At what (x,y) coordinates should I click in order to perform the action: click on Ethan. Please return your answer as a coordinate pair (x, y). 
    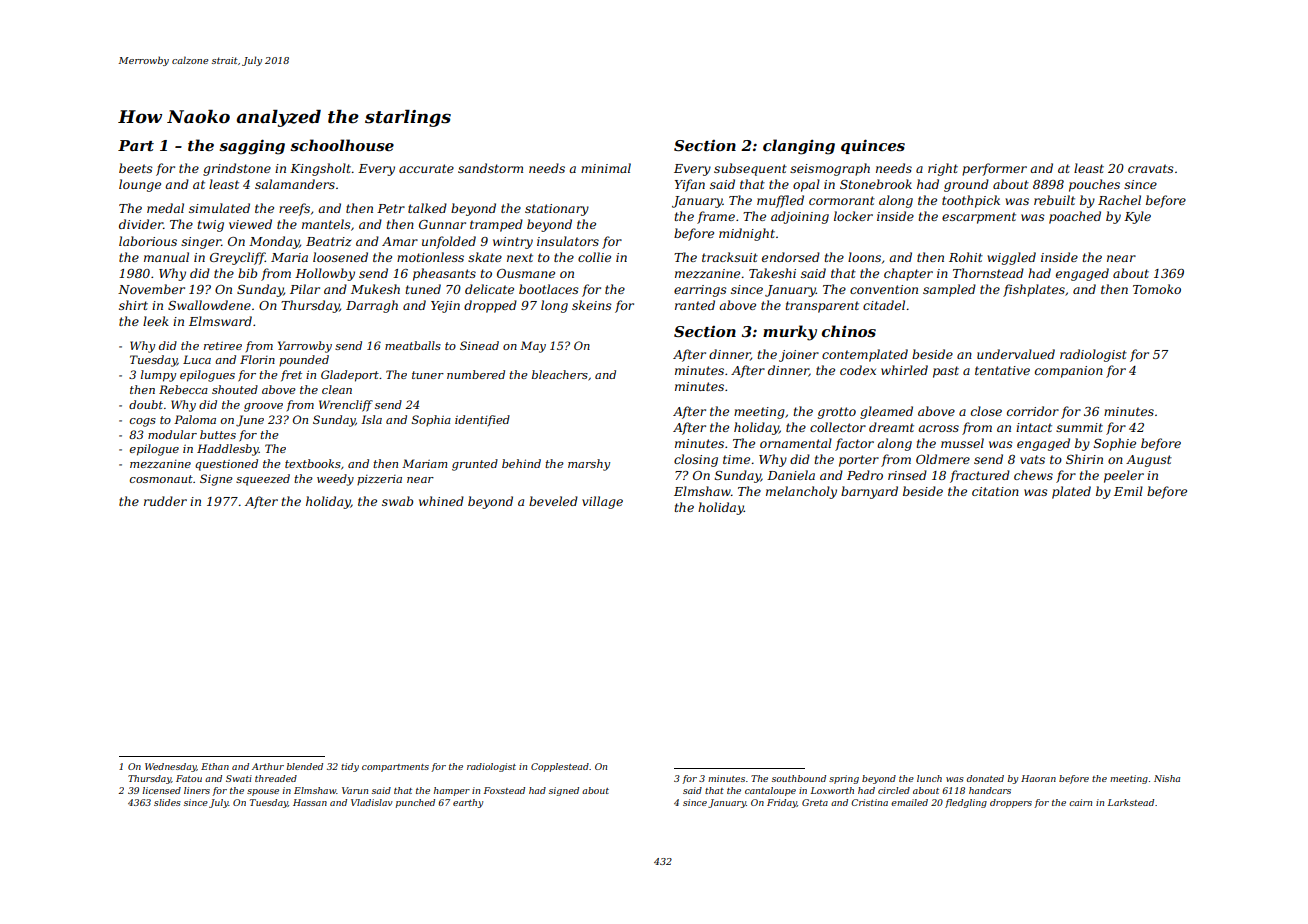
    Looking at the image, I should click on (215, 766).
